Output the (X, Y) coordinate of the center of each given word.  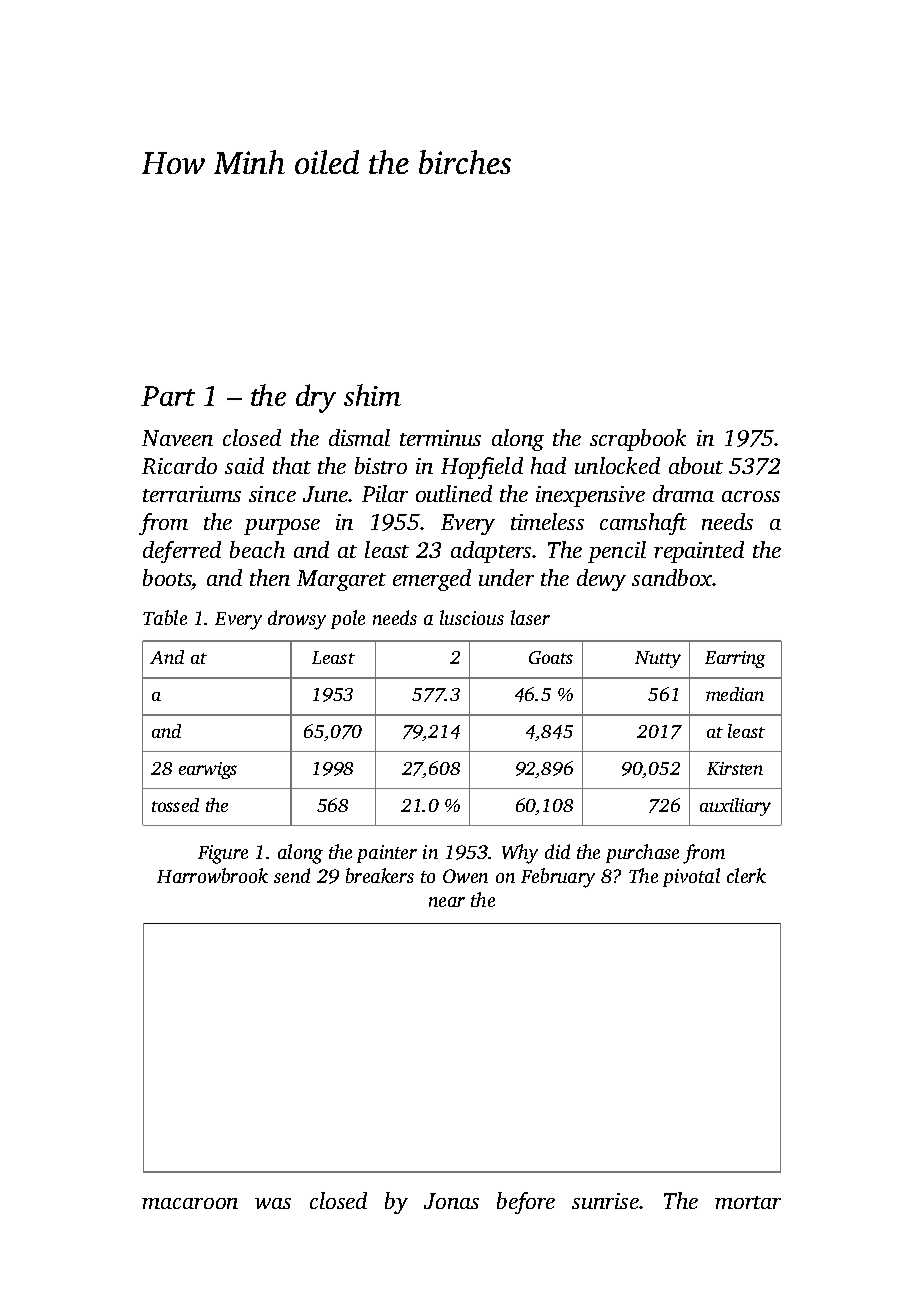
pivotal (691, 877)
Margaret (341, 580)
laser (530, 617)
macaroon (190, 1203)
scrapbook (638, 440)
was (273, 1203)
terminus (440, 438)
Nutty (658, 659)
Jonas (451, 1201)
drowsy (297, 620)
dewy (601, 580)
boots (167, 579)
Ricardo (179, 465)
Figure (223, 854)
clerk (746, 875)
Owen (465, 876)
